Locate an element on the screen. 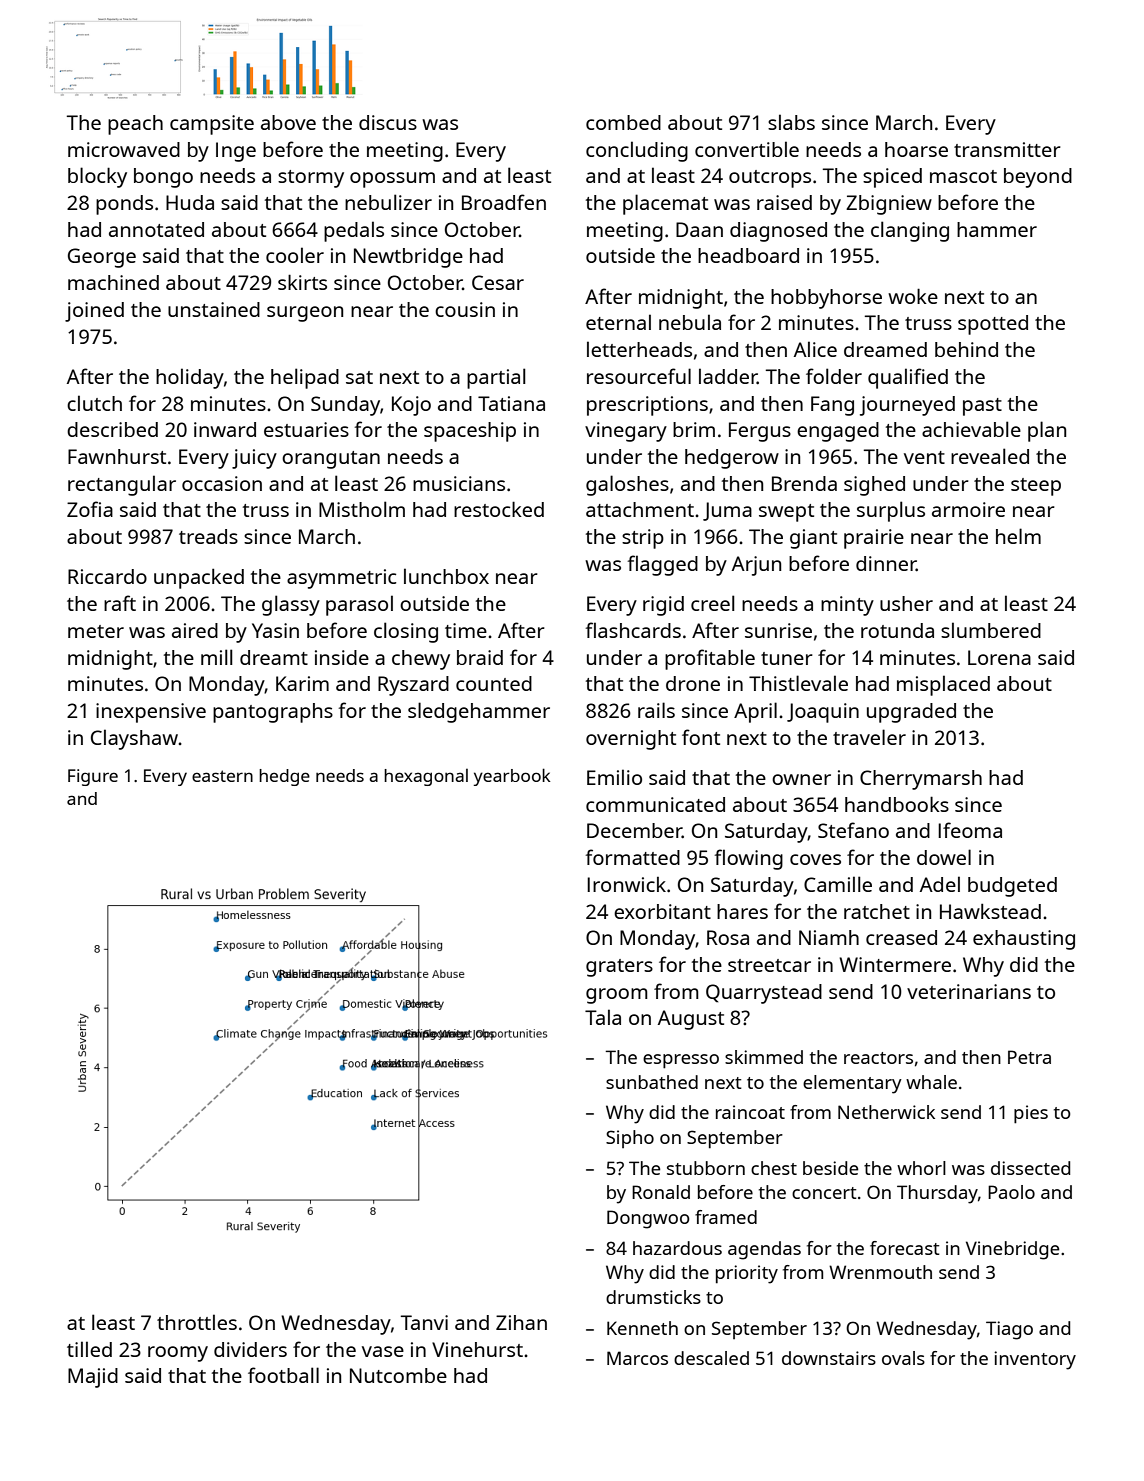  rotunda is located at coordinates (897, 630).
